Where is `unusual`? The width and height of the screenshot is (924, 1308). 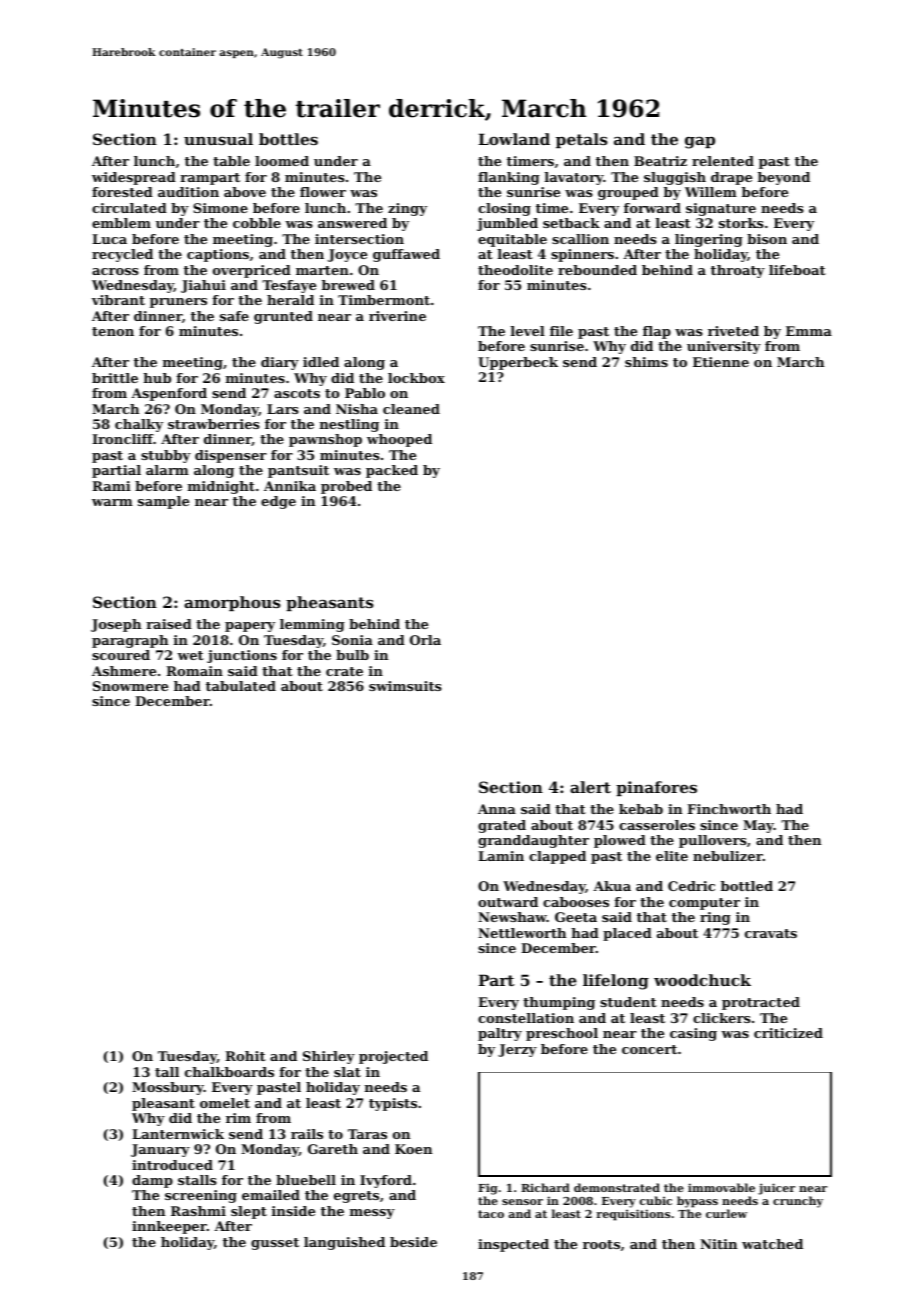 unusual is located at coordinates (218, 139).
